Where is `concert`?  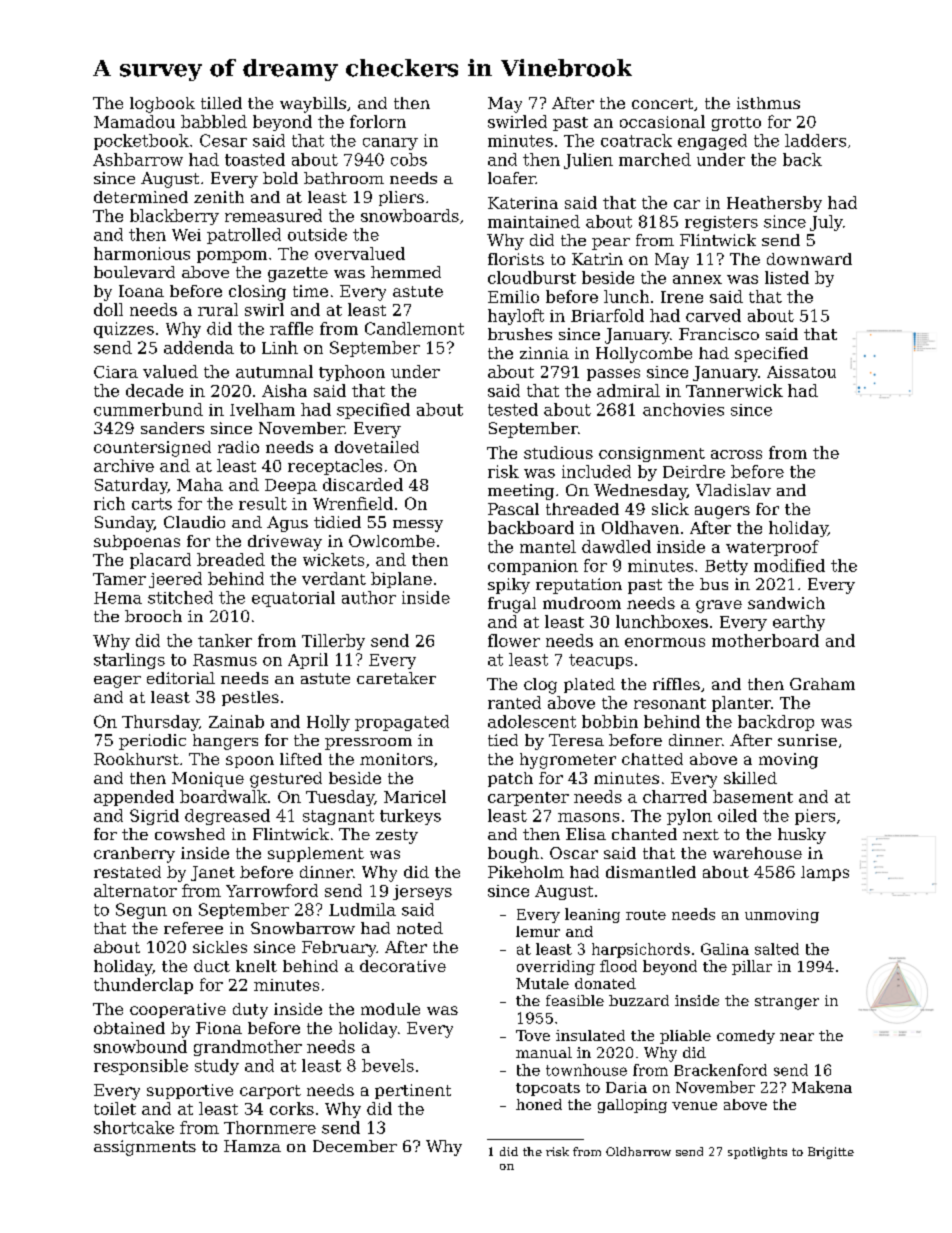 concert is located at coordinates (662, 103).
